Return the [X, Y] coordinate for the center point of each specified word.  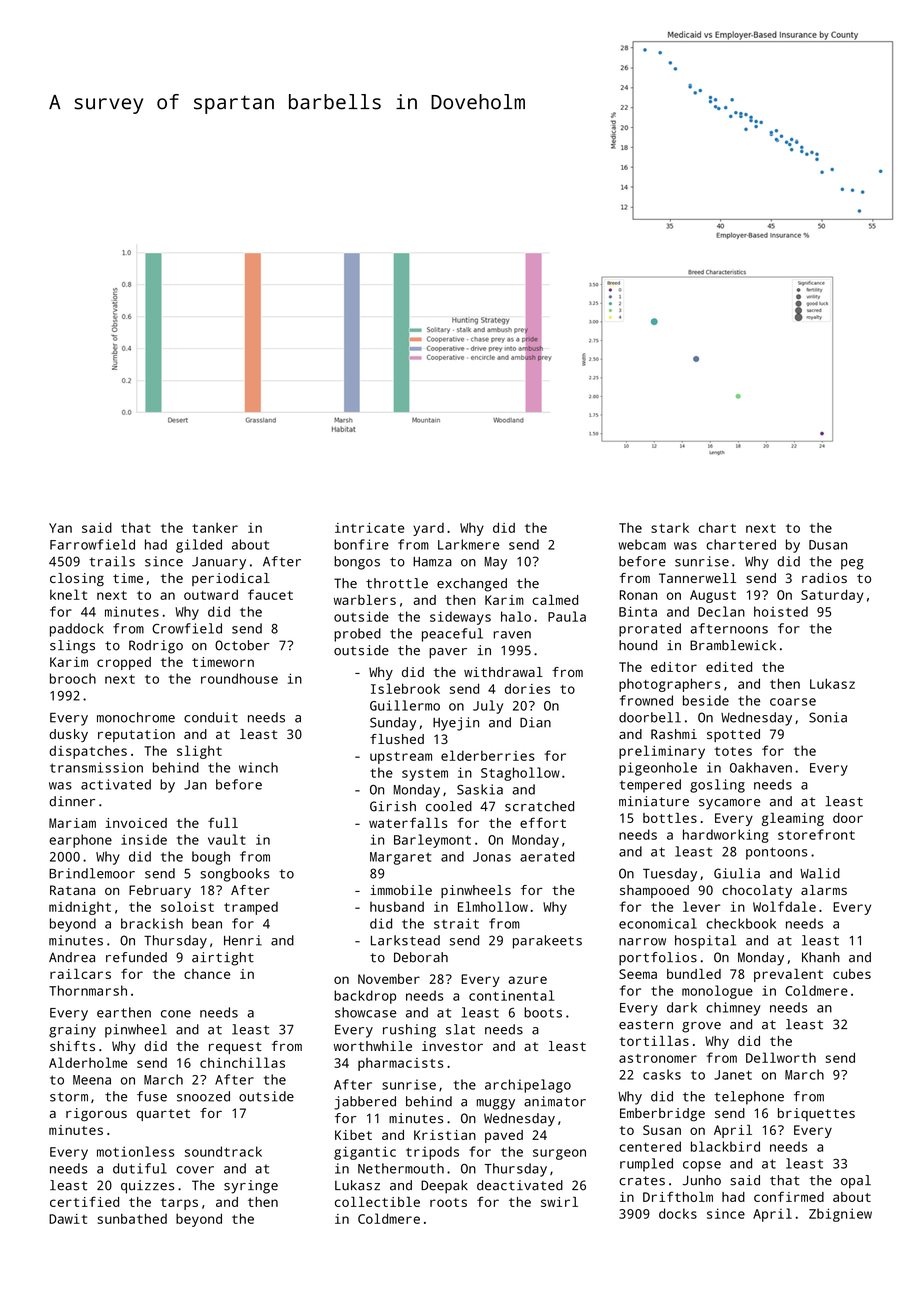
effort [543, 822]
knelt [68, 594]
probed [357, 635]
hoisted [781, 611]
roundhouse [239, 678]
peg [852, 564]
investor [452, 1046]
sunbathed [132, 1218]
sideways [460, 618]
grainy [72, 1031]
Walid [820, 873]
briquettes [816, 1114]
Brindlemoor [92, 873]
